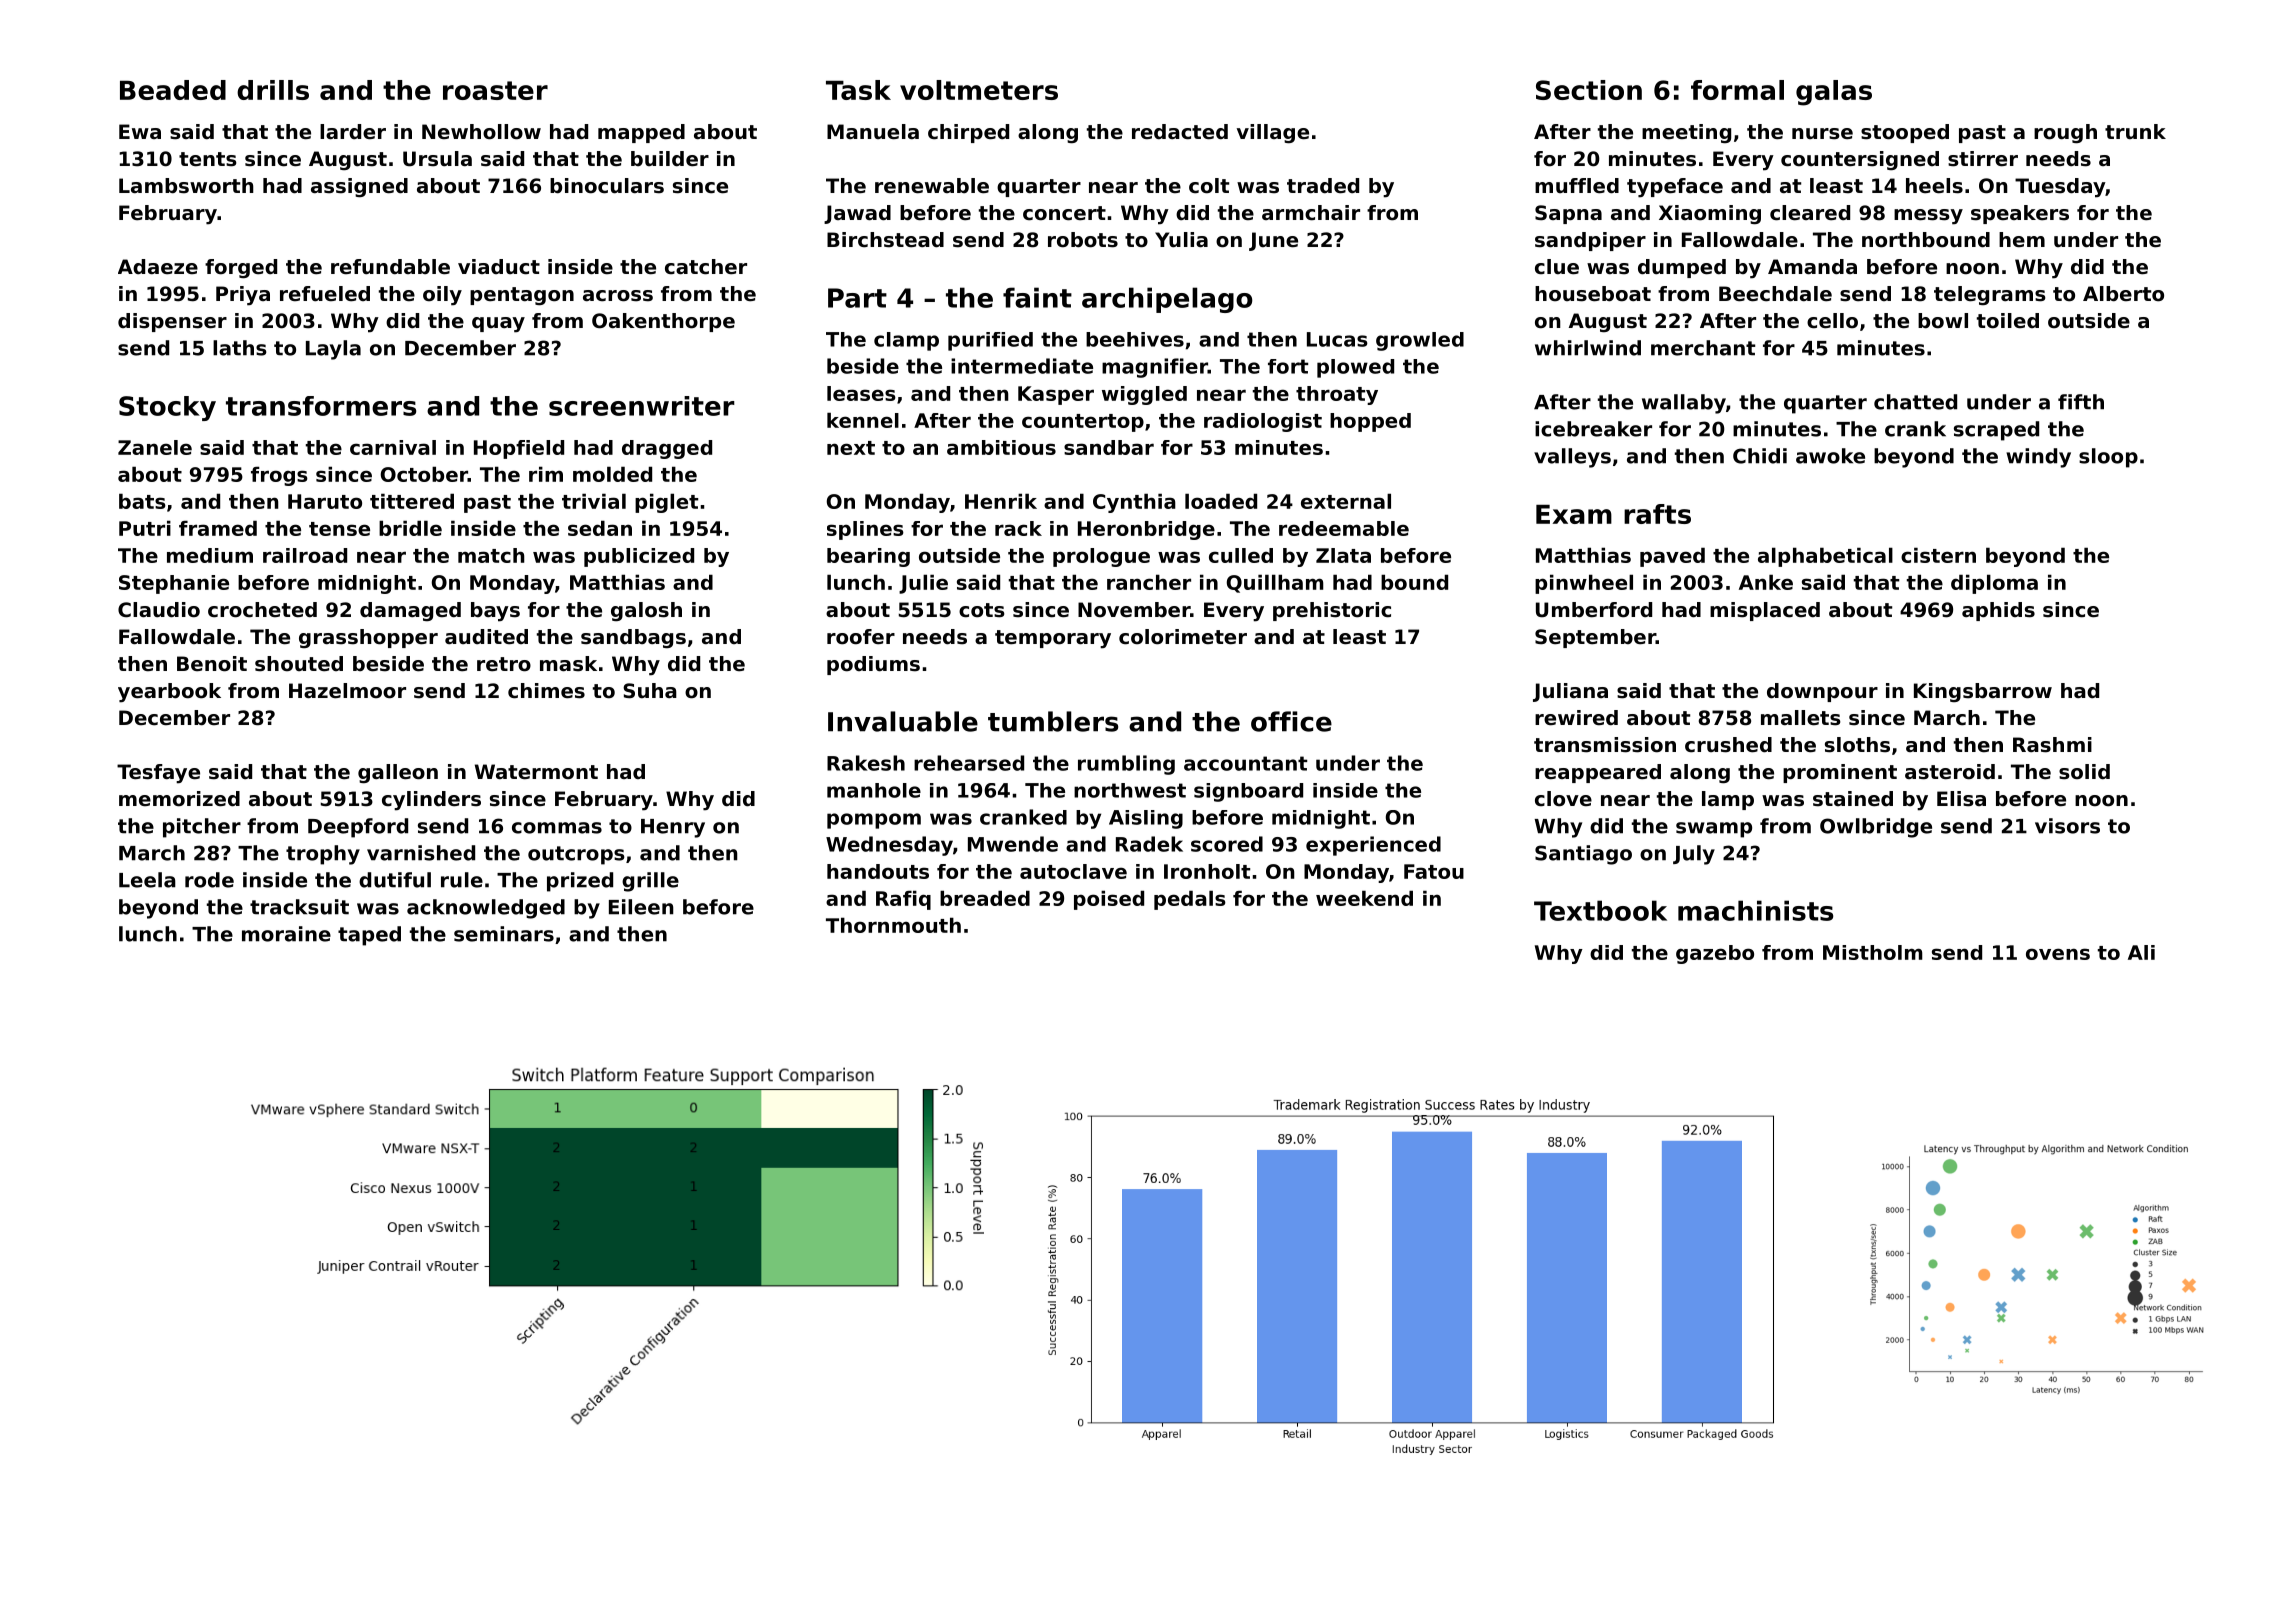 The width and height of the image is (2292, 1620). Describe the element at coordinates (1291, 721) in the image. I see `office` at that location.
